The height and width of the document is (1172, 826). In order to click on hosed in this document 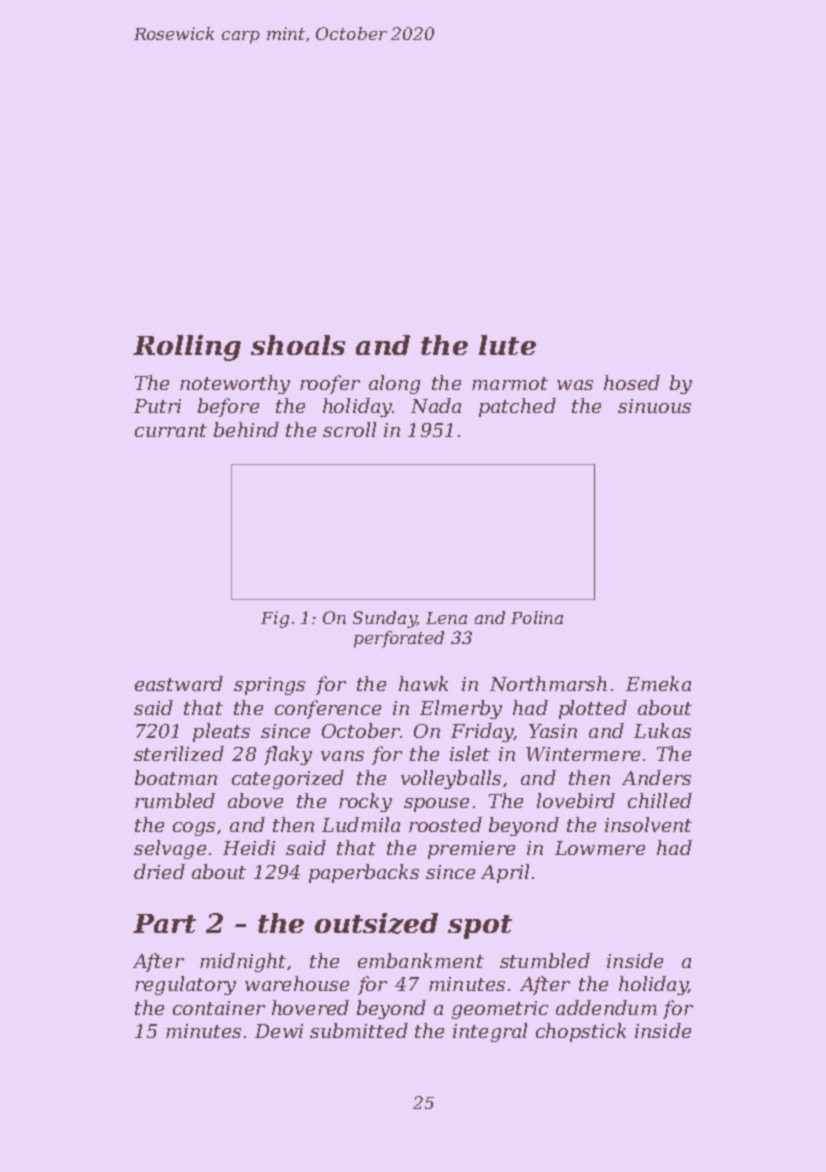, I will do `click(632, 382)`.
